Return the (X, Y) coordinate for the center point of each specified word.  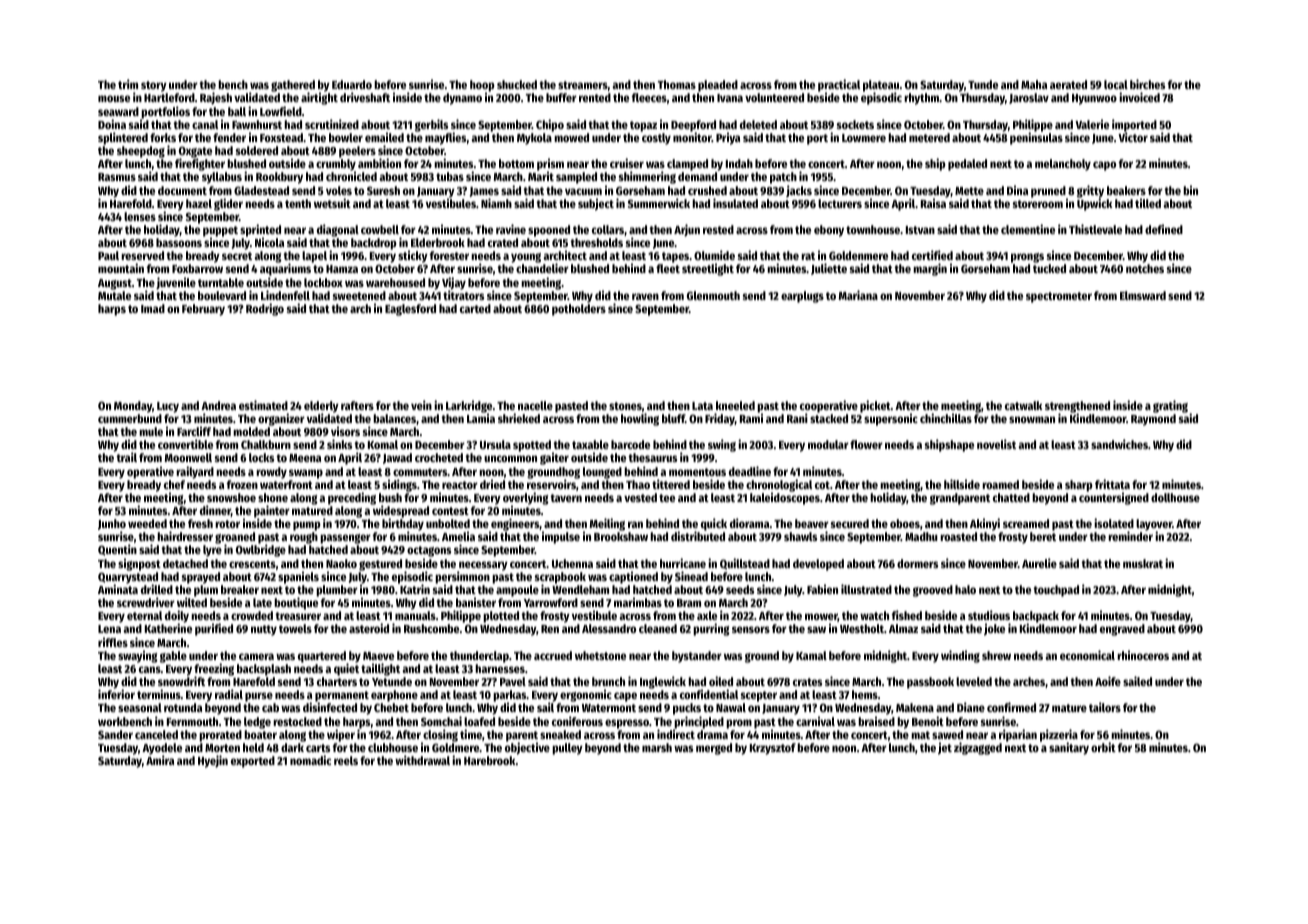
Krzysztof (773, 749)
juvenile (176, 283)
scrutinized (332, 124)
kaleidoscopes (785, 498)
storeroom (1038, 204)
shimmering (647, 177)
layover (1154, 525)
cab (270, 707)
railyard (195, 472)
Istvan (920, 230)
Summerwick (659, 203)
